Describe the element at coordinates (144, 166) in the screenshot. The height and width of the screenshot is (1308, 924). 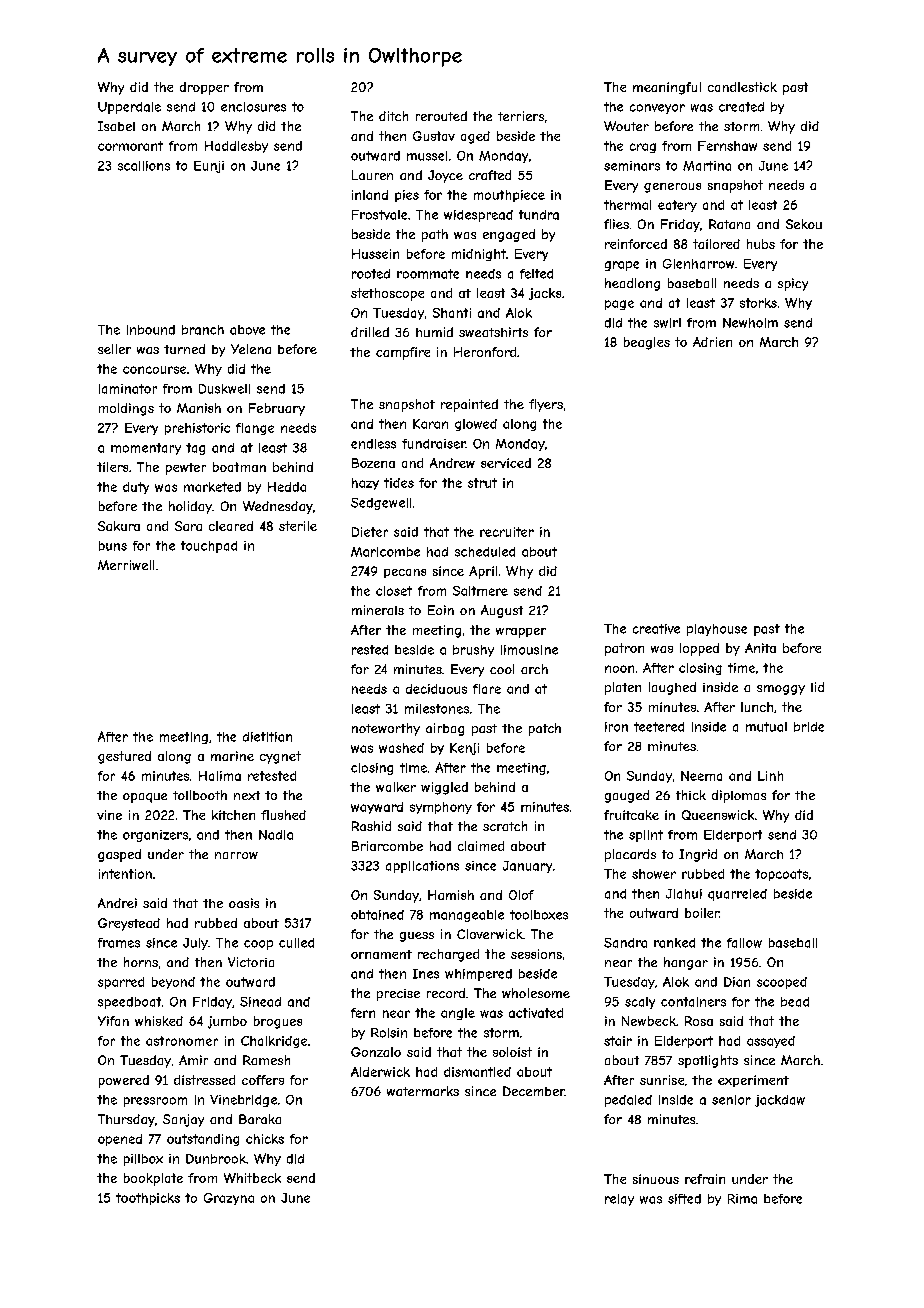
I see `scallions` at that location.
